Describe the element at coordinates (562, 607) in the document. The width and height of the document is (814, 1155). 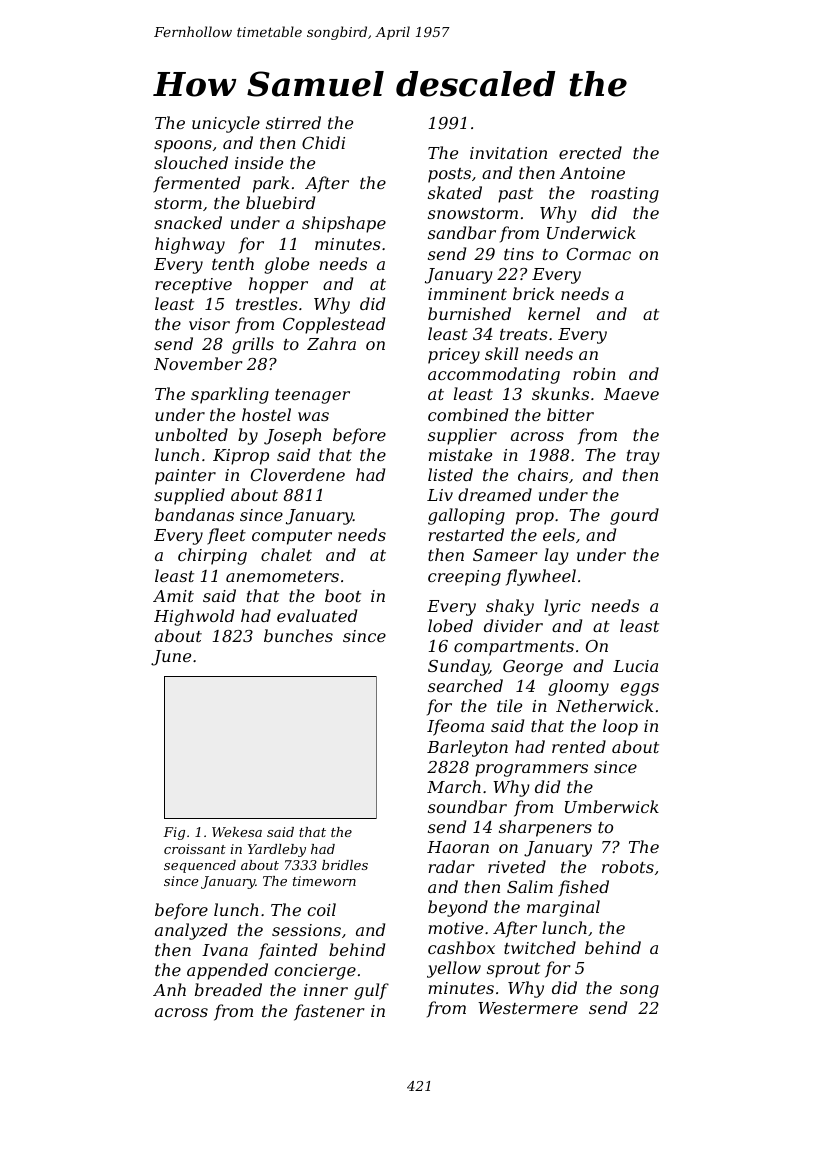
I see `lyric` at that location.
